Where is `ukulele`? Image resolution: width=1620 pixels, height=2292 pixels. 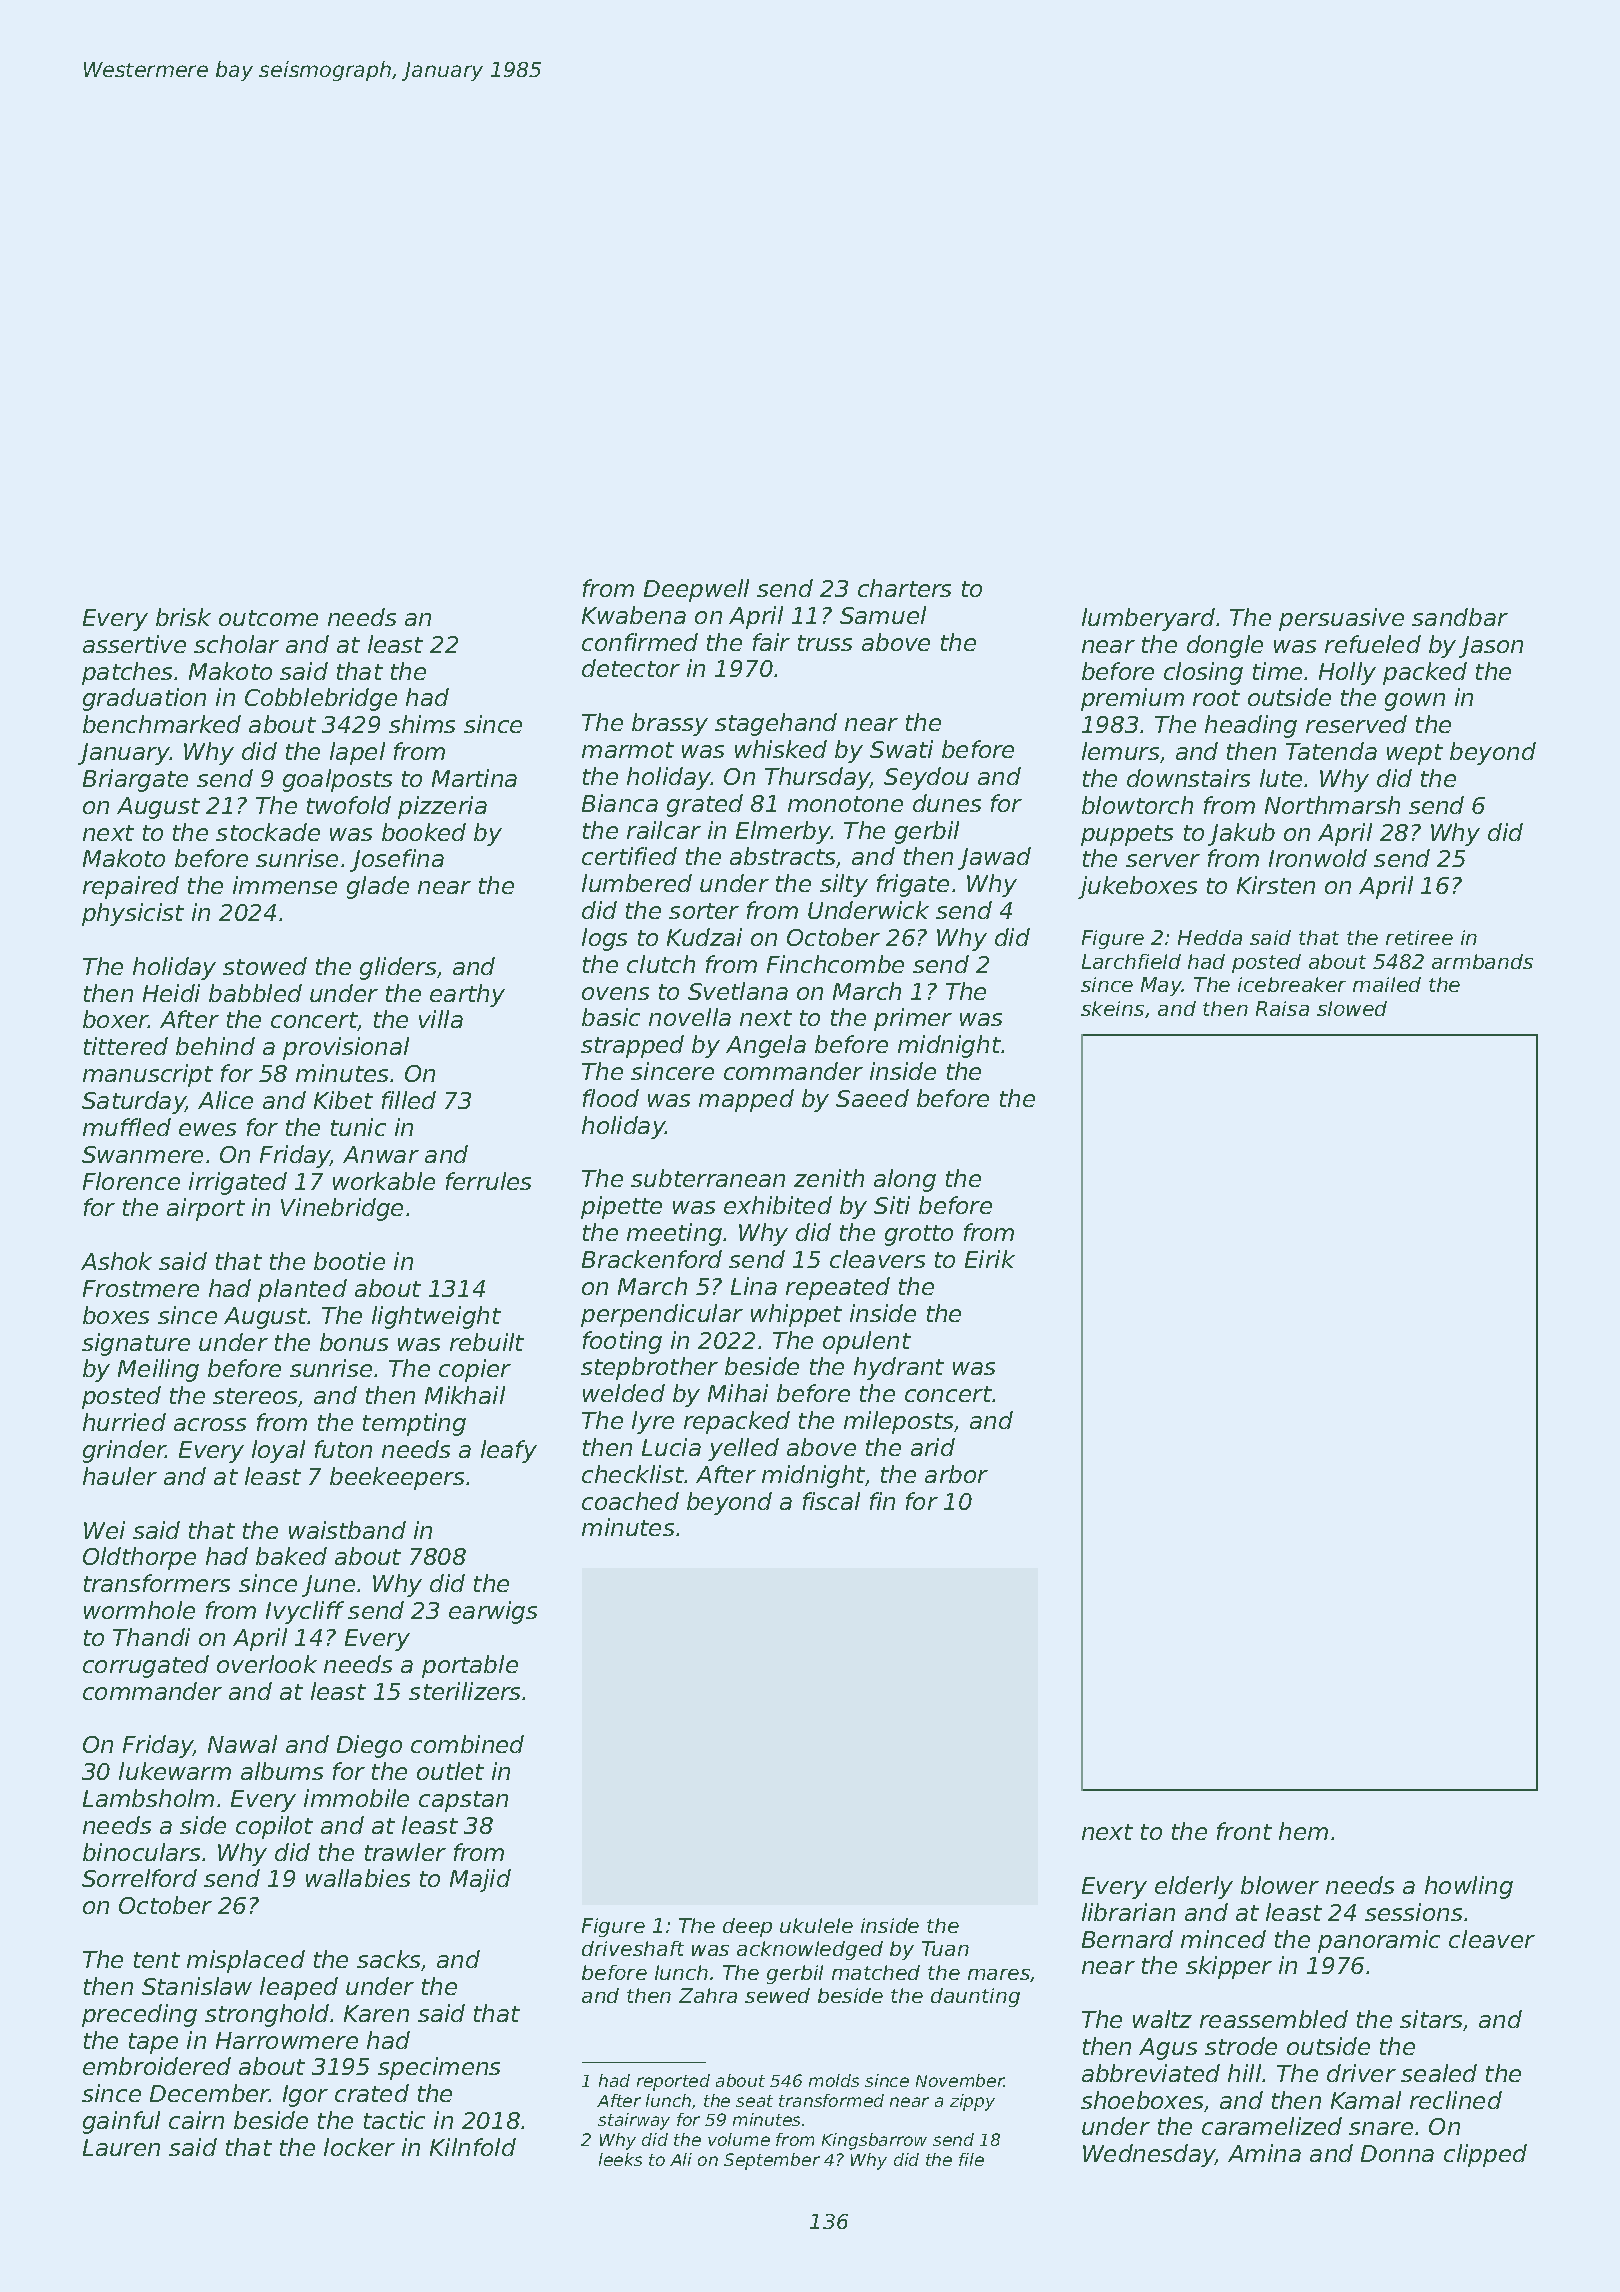 ukulele is located at coordinates (816, 1925).
